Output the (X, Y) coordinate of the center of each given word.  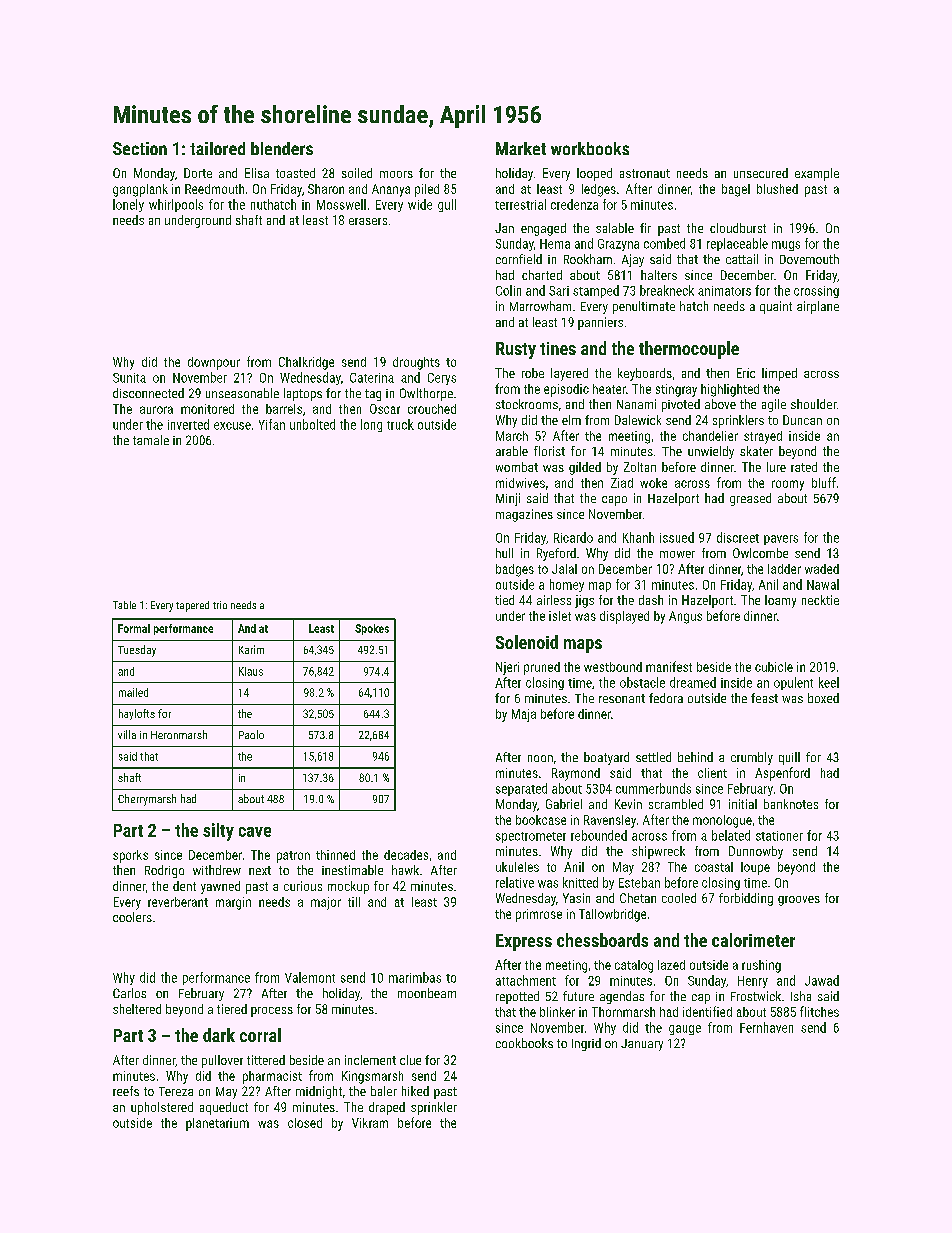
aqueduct (224, 1108)
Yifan (272, 424)
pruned (542, 668)
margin (233, 903)
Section (140, 148)
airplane (818, 307)
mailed (133, 692)
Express (524, 942)
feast (764, 698)
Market (521, 148)
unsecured (761, 173)
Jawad (822, 980)
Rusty (516, 350)
